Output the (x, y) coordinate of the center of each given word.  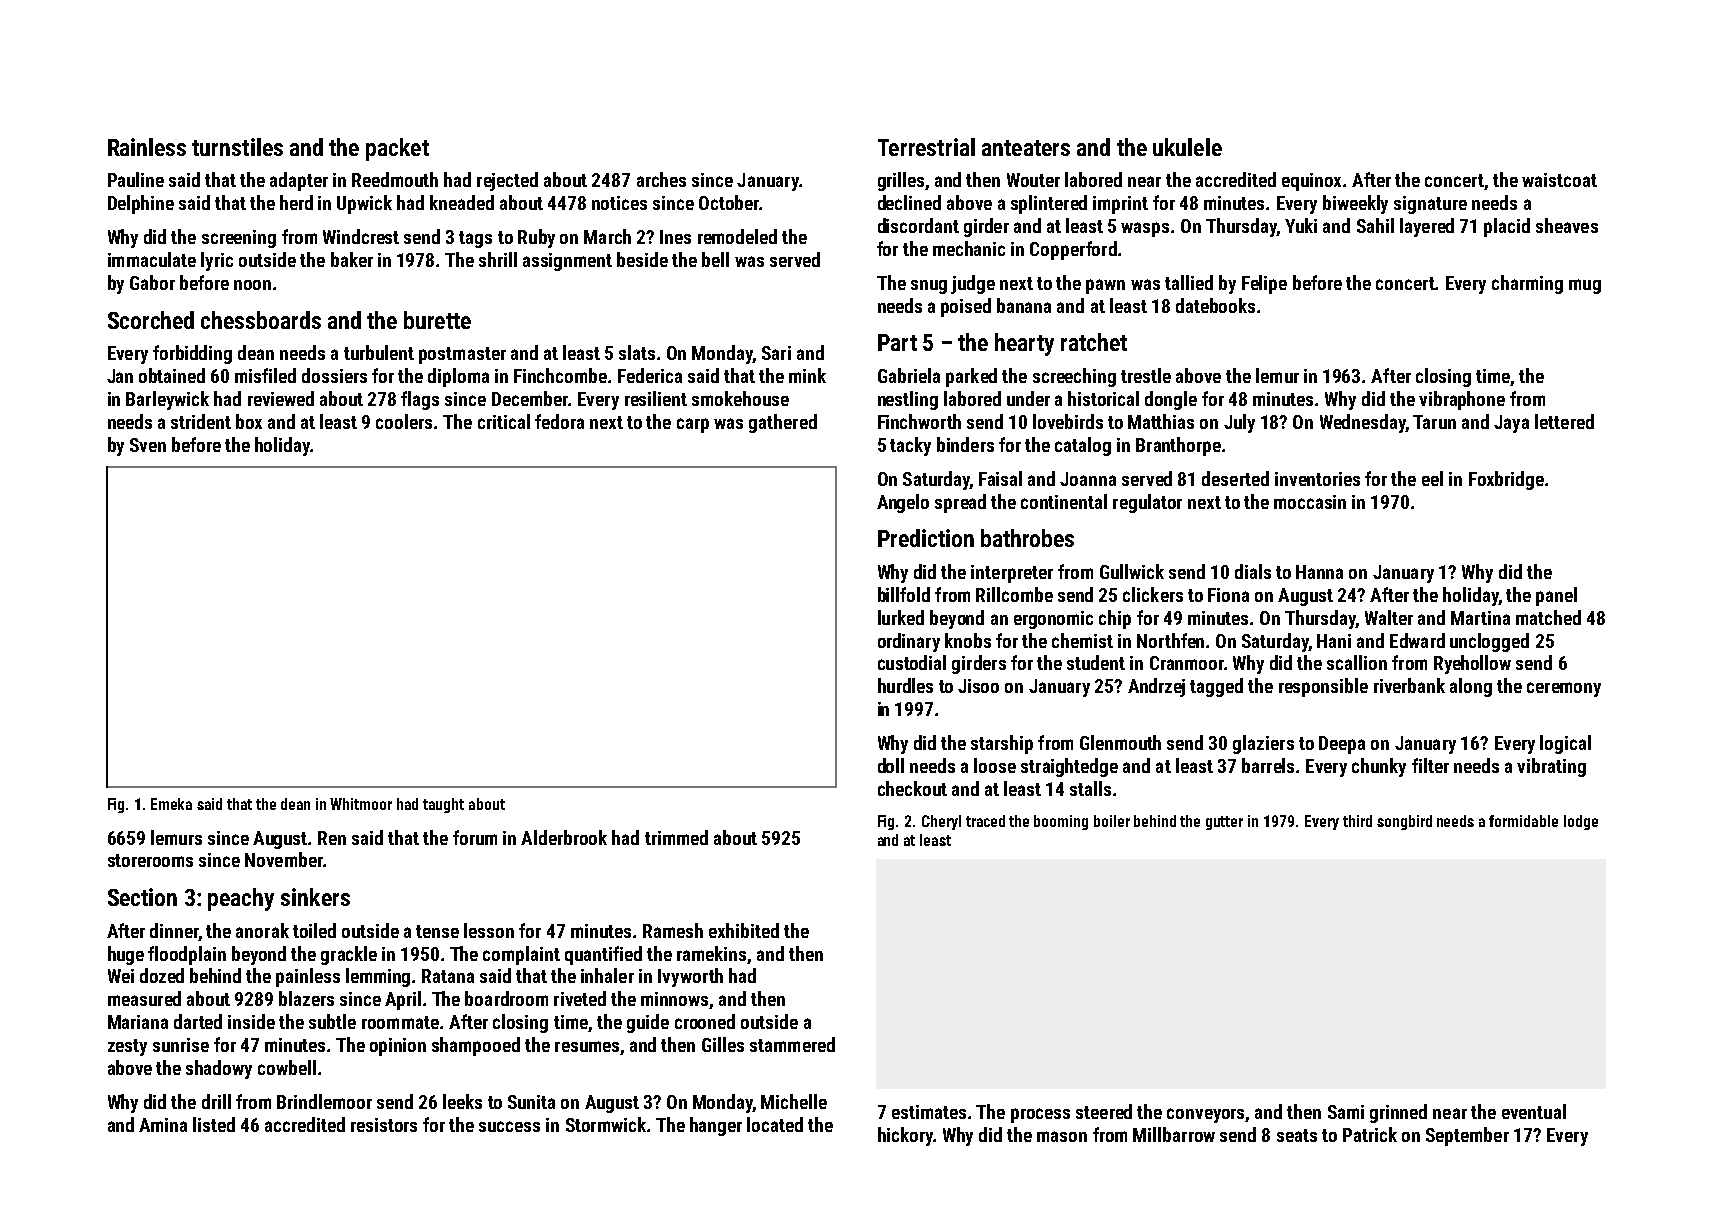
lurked (901, 617)
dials (1253, 571)
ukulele (1187, 147)
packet (397, 149)
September (1467, 1136)
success (509, 1126)
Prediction (926, 538)
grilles (901, 181)
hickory (906, 1136)
